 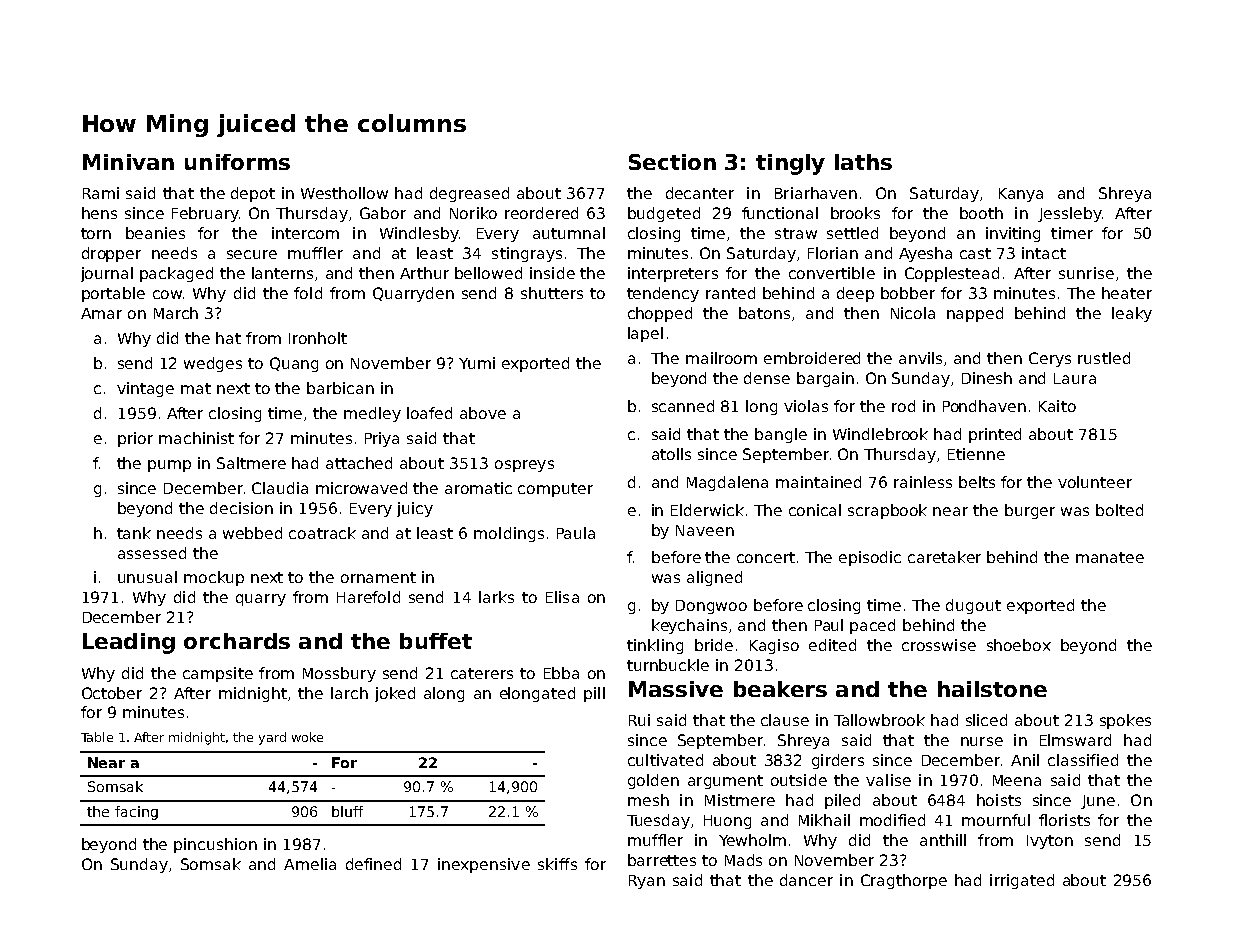 What do you see at coordinates (136, 813) in the screenshot?
I see `facing` at bounding box center [136, 813].
